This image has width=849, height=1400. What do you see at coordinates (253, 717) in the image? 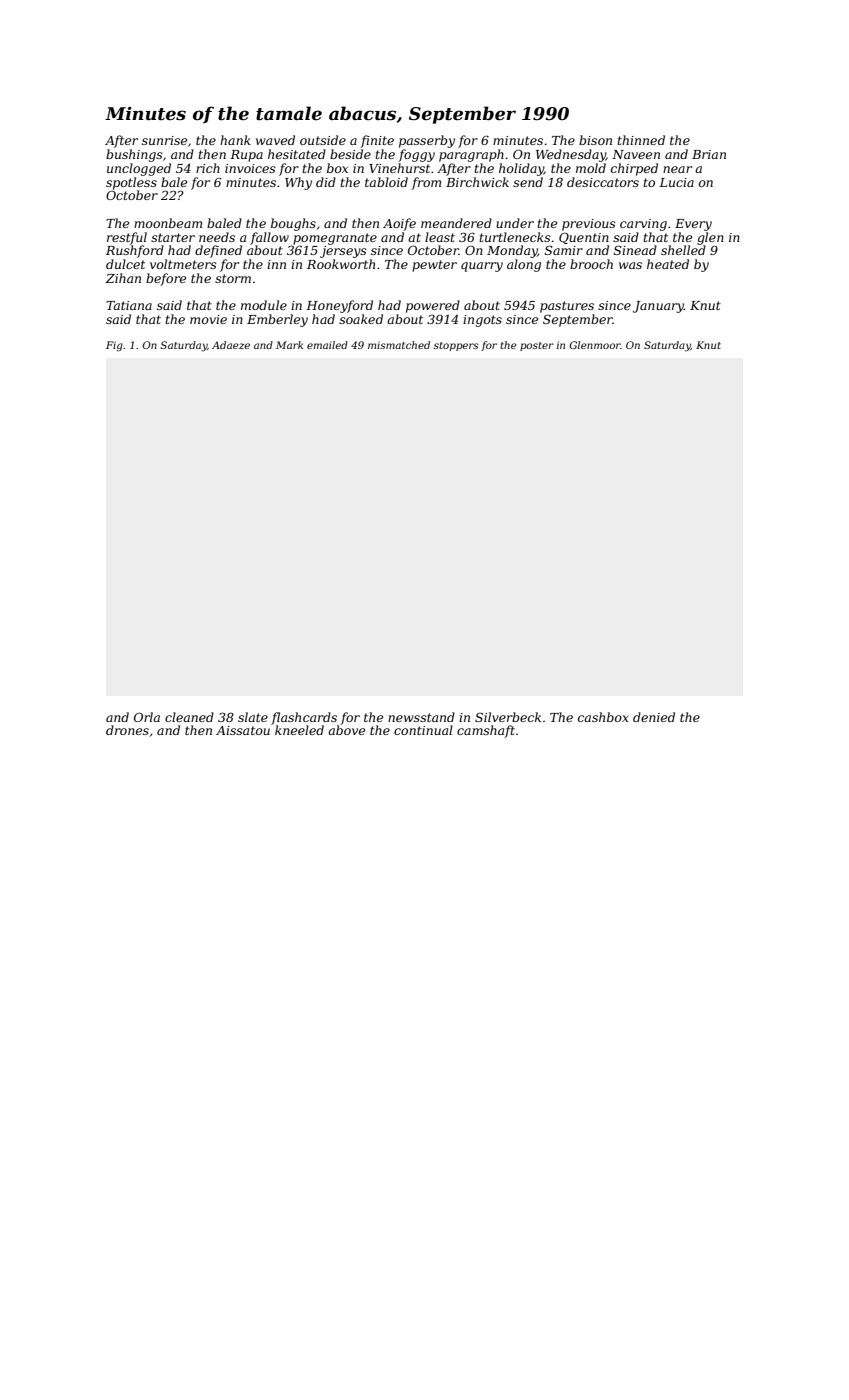
I see `slate` at bounding box center [253, 717].
